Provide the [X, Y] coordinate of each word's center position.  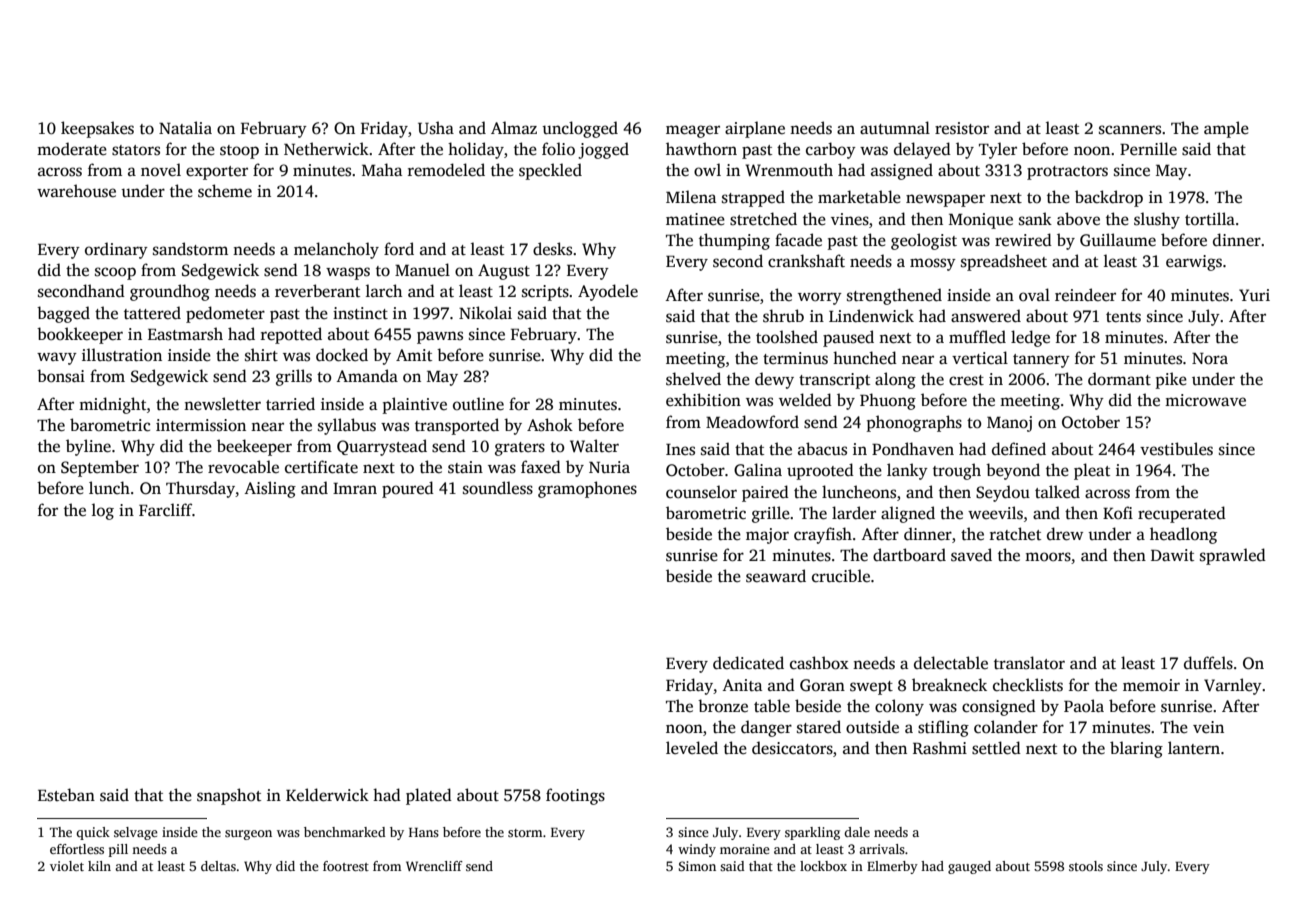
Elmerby [892, 867]
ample [1226, 129]
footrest [346, 866]
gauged [969, 867]
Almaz [514, 127]
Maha [382, 169]
